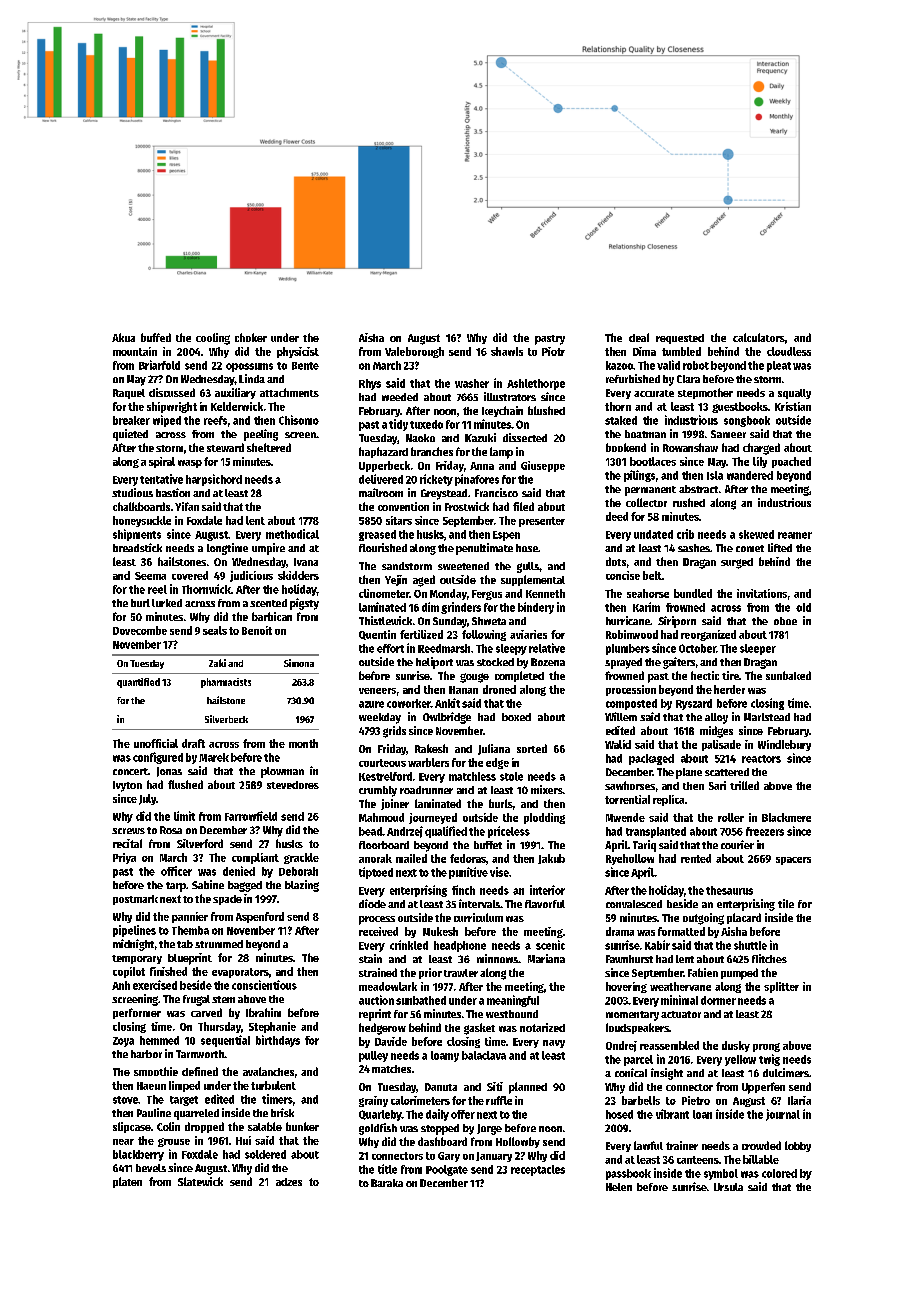 The width and height of the screenshot is (924, 1308). What do you see at coordinates (370, 958) in the screenshot?
I see `stain` at bounding box center [370, 958].
